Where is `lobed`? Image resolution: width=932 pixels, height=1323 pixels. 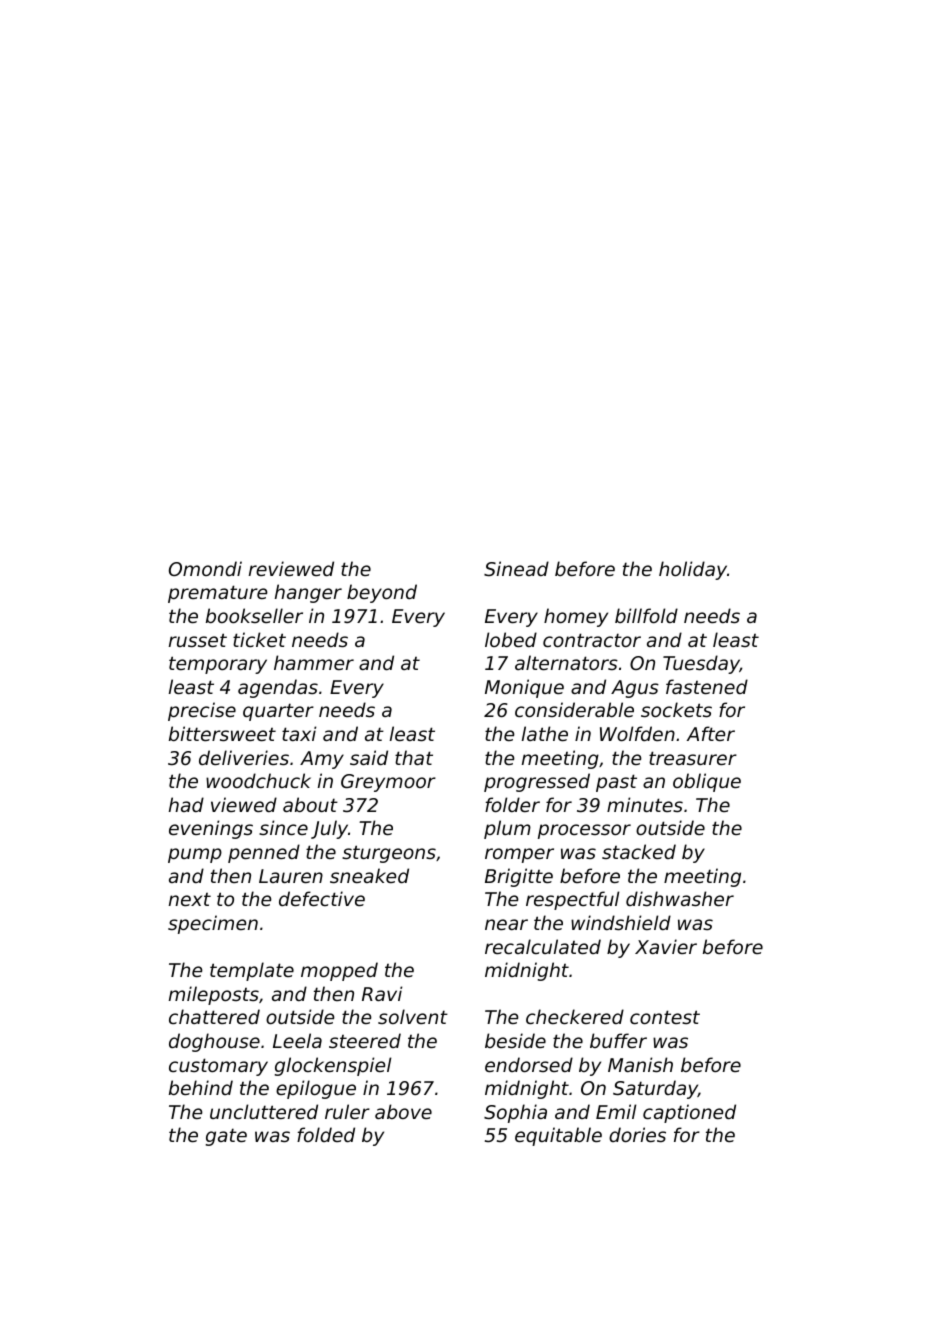
lobed is located at coordinates (511, 639).
